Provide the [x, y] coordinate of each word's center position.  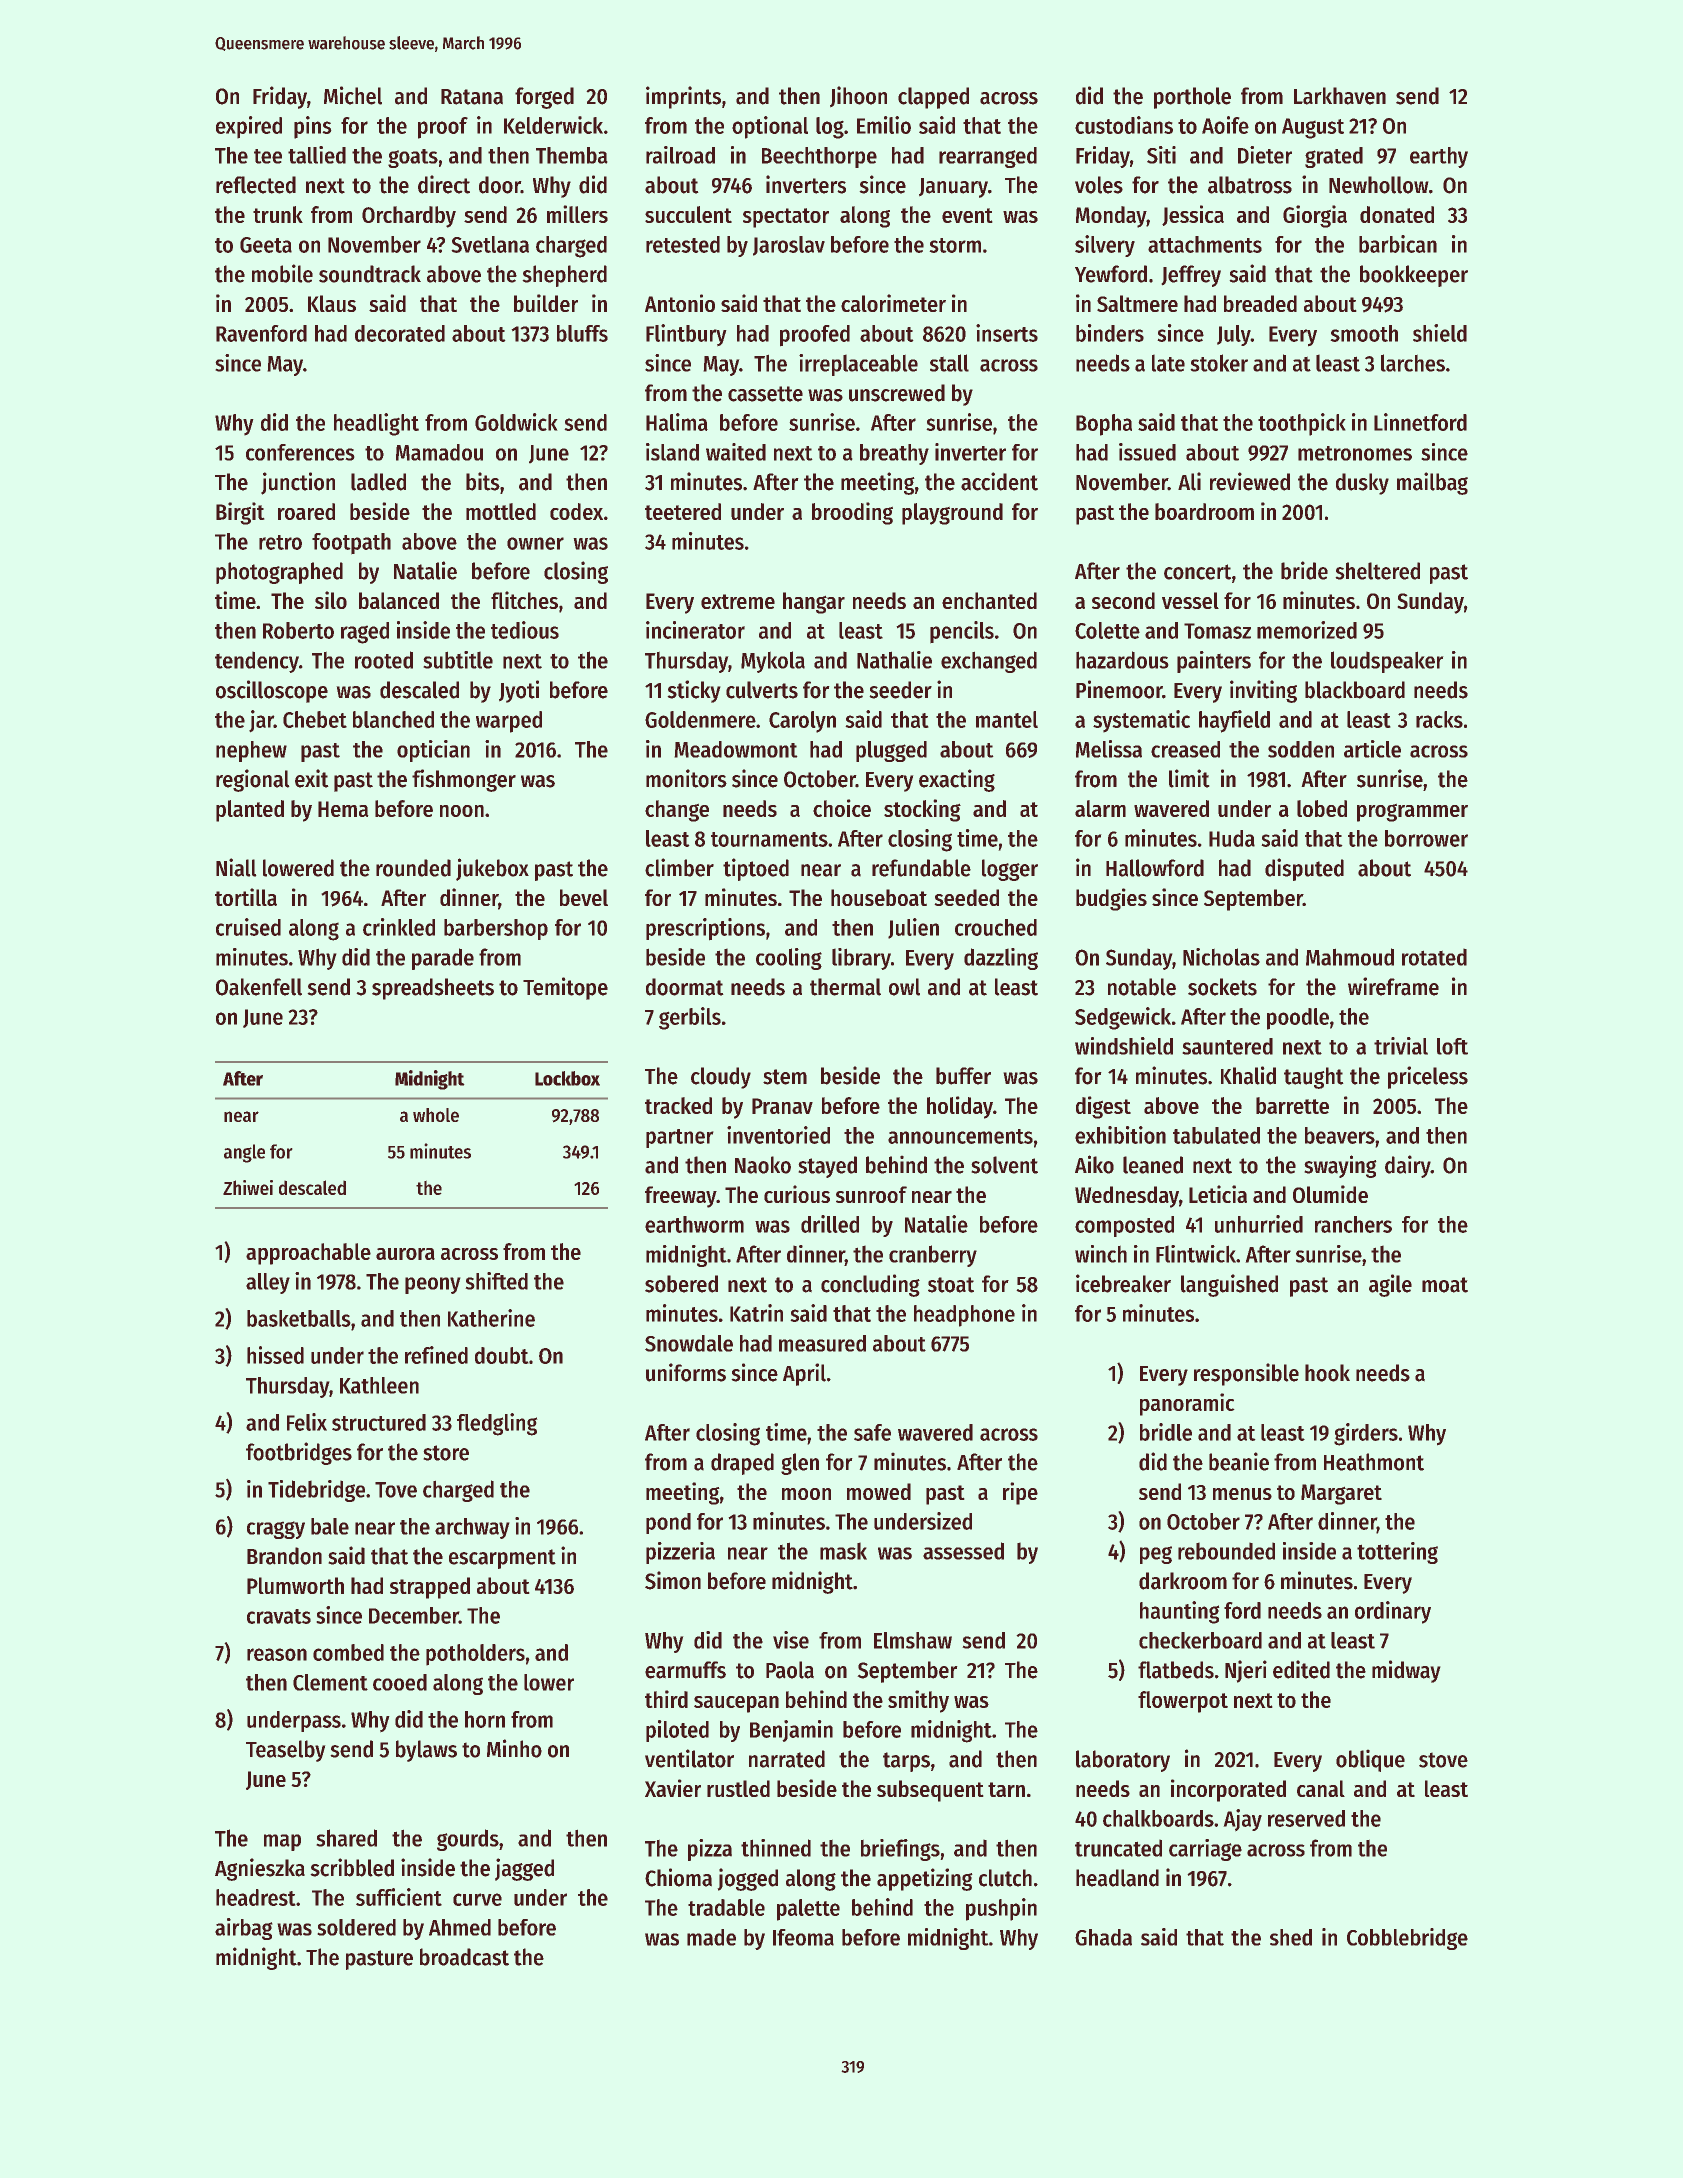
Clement [330, 1682]
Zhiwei [248, 1187]
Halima [677, 422]
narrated [787, 1759]
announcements [960, 1136]
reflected [256, 185]
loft [1452, 1046]
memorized [1307, 630]
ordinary [1393, 1612]
